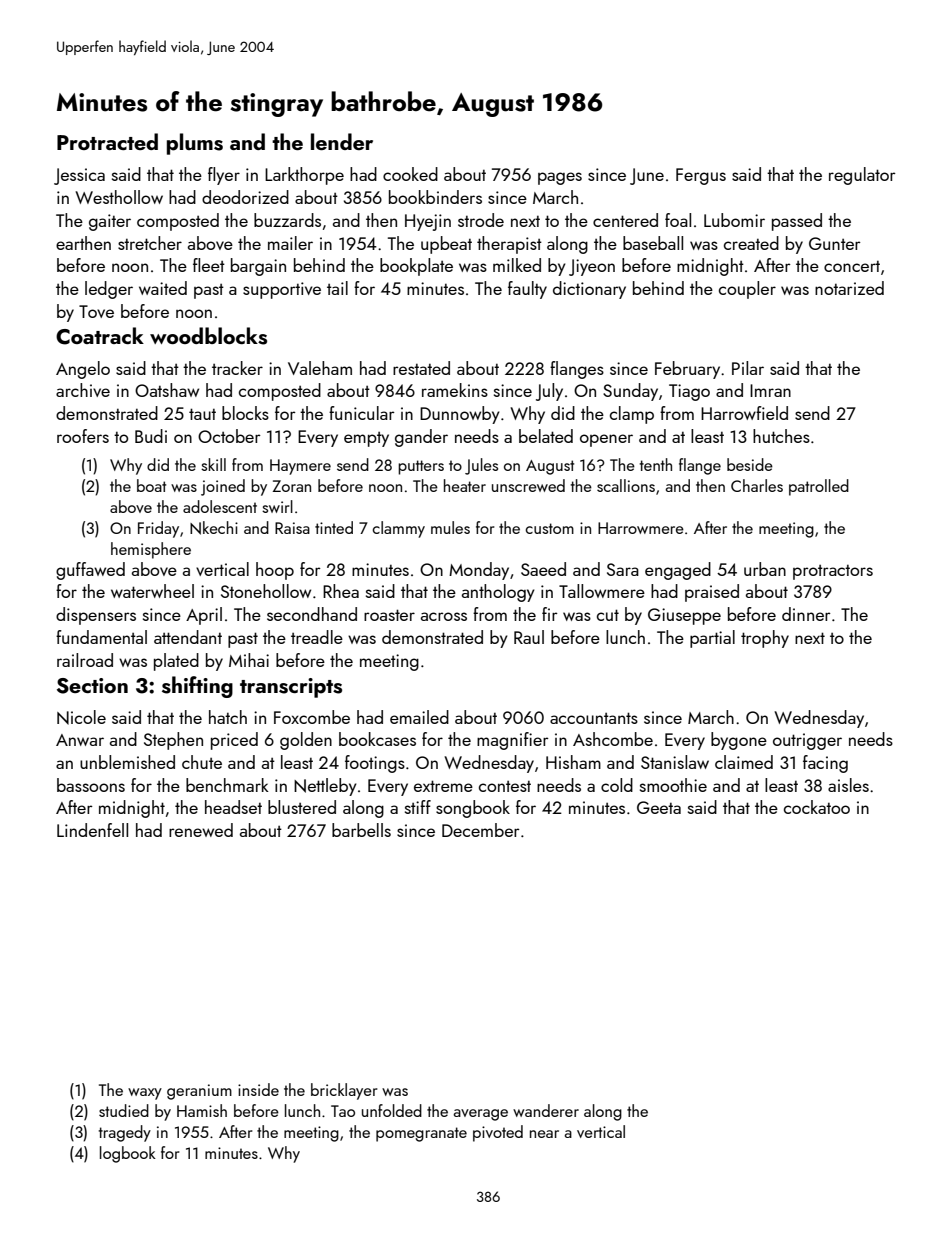 Image resolution: width=952 pixels, height=1233 pixels. What do you see at coordinates (128, 1154) in the image?
I see `logbook` at bounding box center [128, 1154].
